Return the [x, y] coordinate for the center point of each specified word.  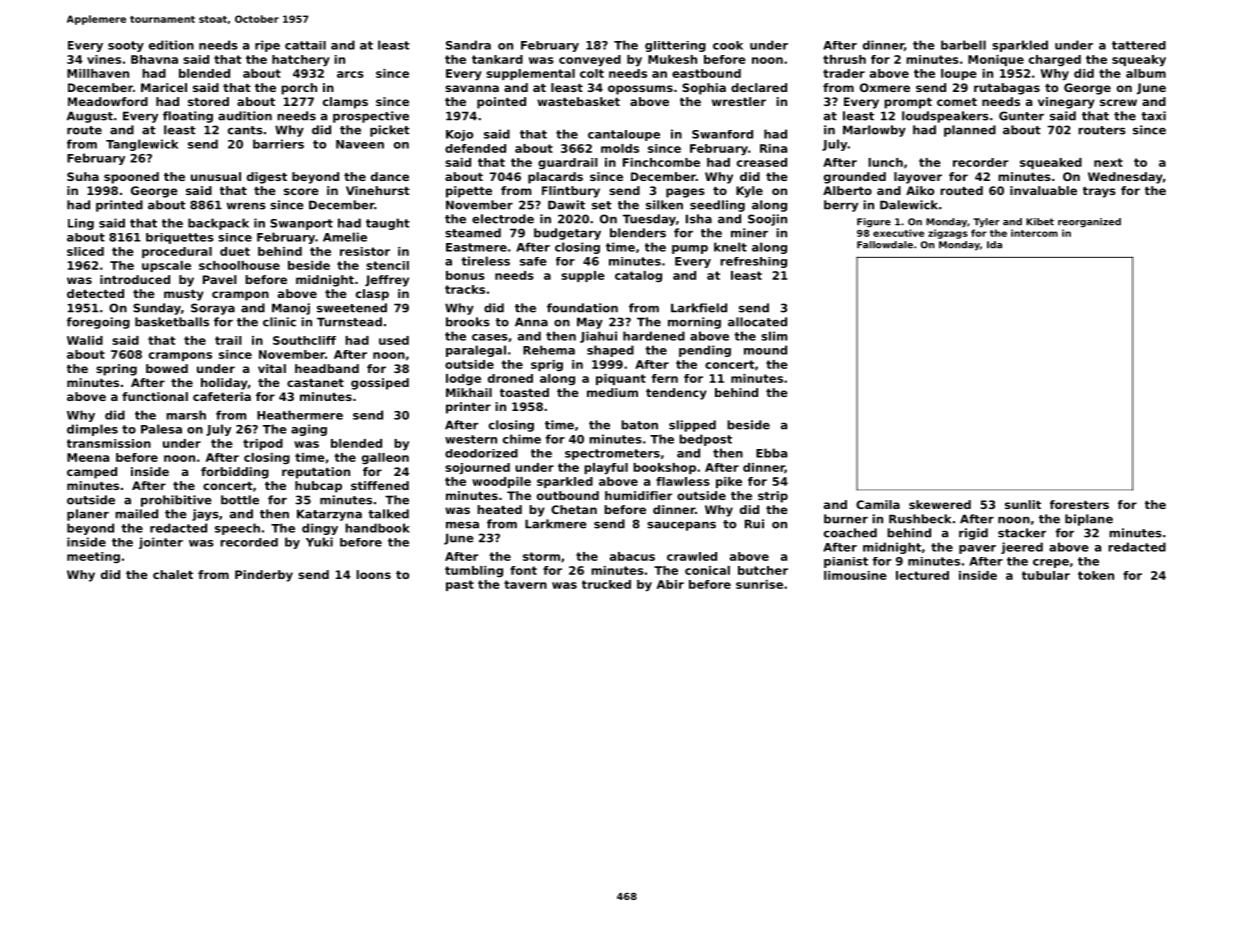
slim [774, 336]
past [460, 585]
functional [155, 396]
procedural [177, 252]
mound [765, 350]
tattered [1139, 45]
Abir [670, 584]
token [1096, 575]
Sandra [468, 45]
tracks [465, 289]
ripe [267, 46]
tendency [676, 394]
